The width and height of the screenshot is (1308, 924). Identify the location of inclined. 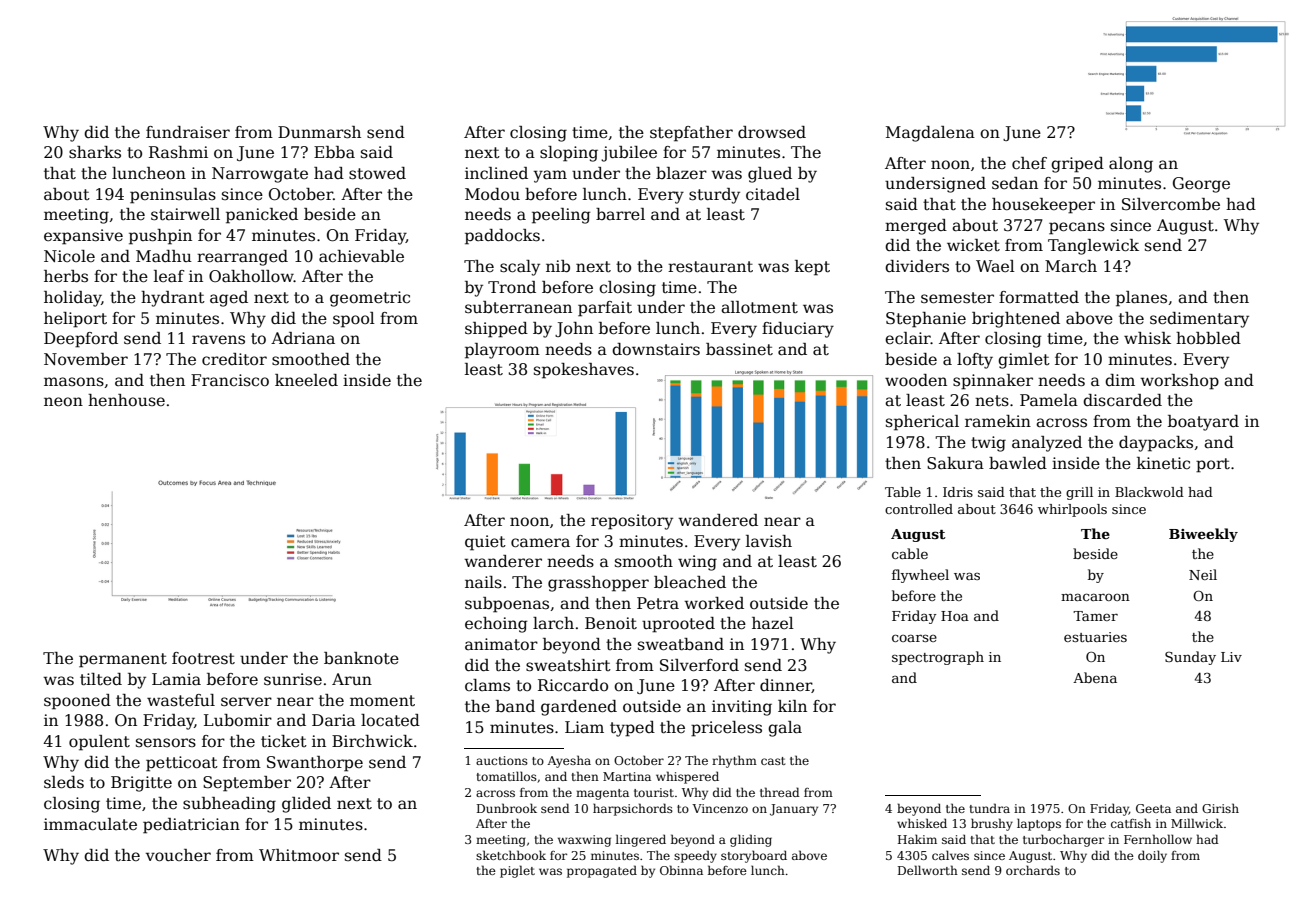
(496, 173).
